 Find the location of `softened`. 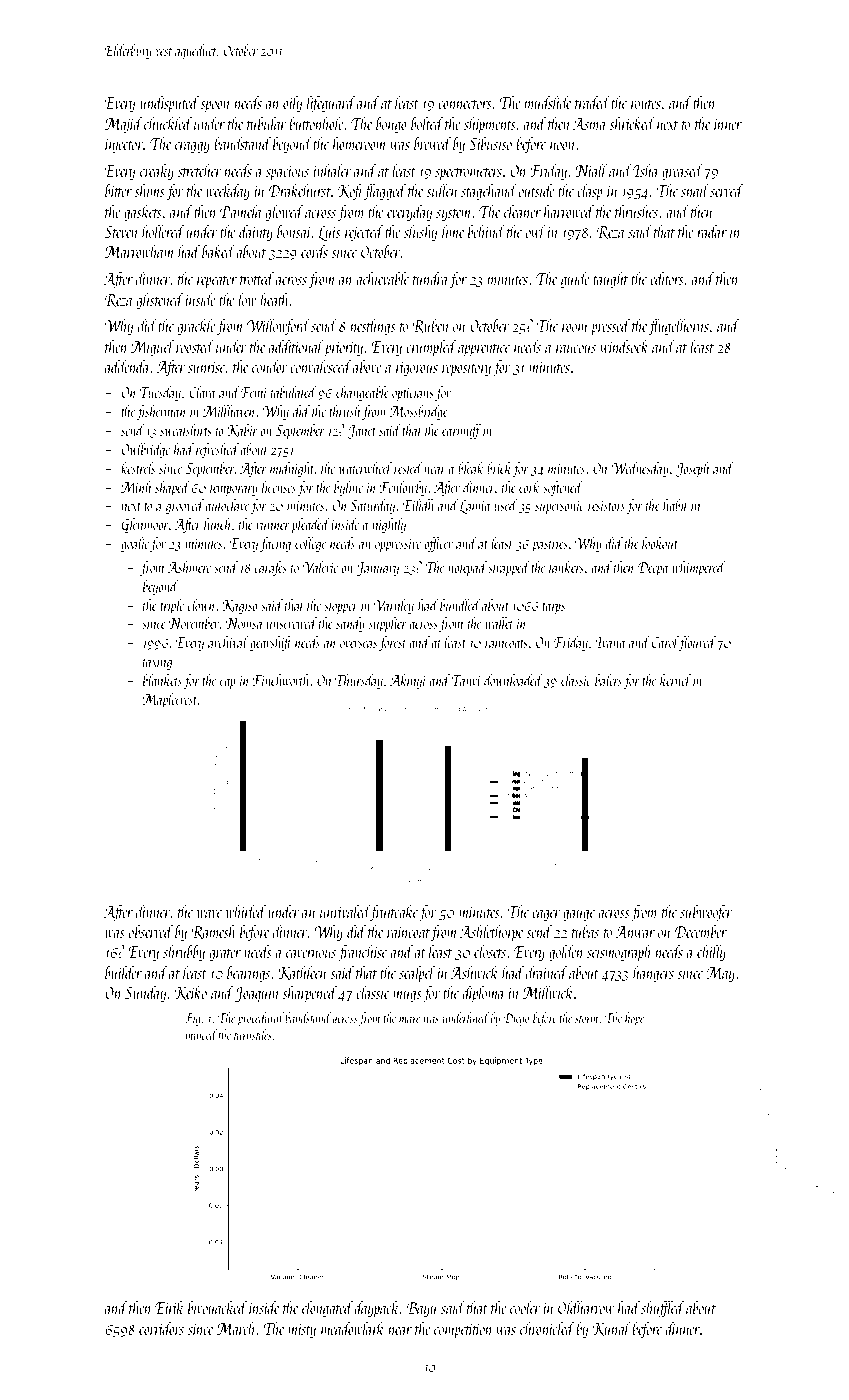

softened is located at coordinates (563, 488).
